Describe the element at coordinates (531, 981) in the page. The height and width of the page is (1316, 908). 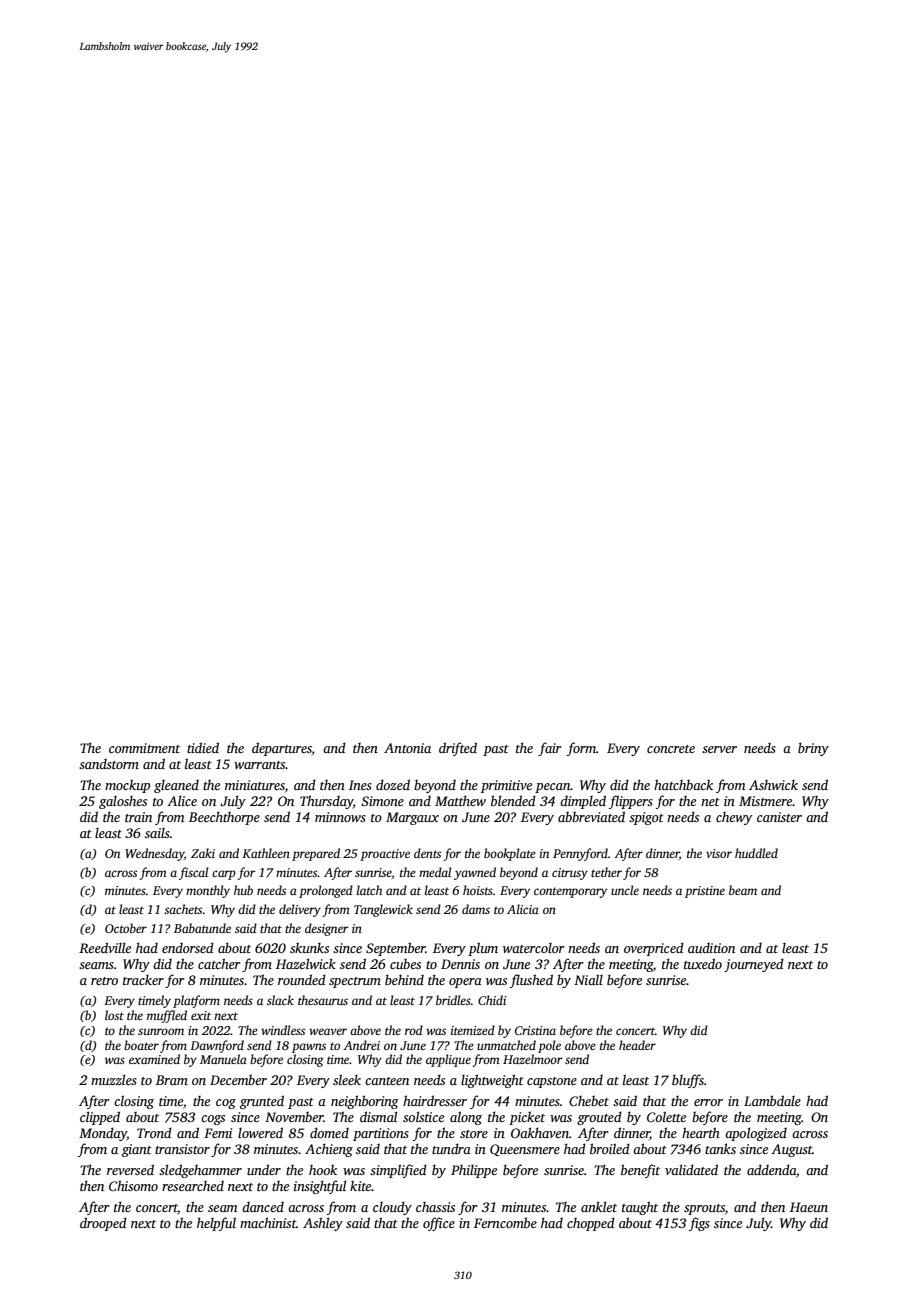
I see `flushed` at that location.
